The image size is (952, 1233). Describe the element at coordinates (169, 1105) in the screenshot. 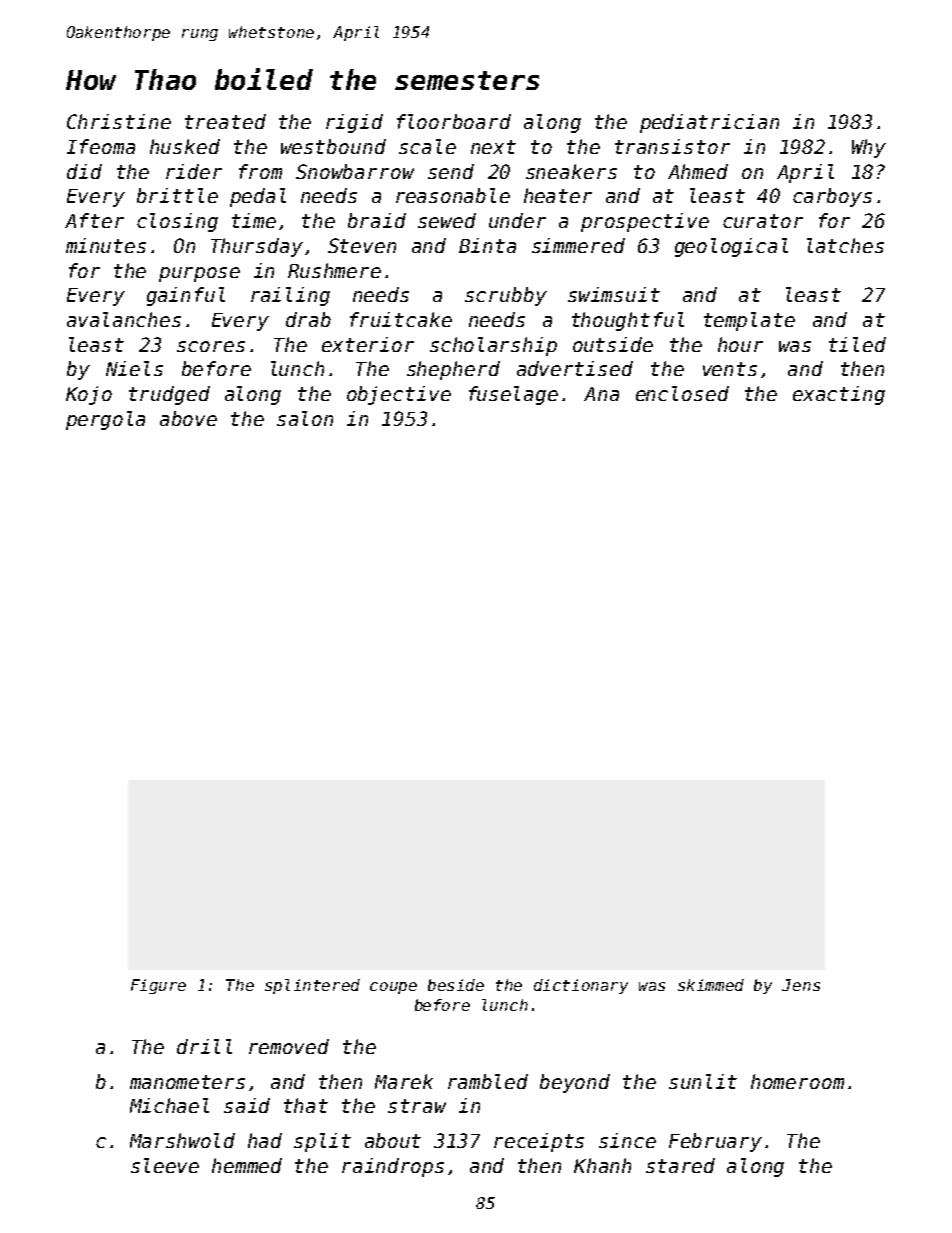

I see `Michael` at that location.
